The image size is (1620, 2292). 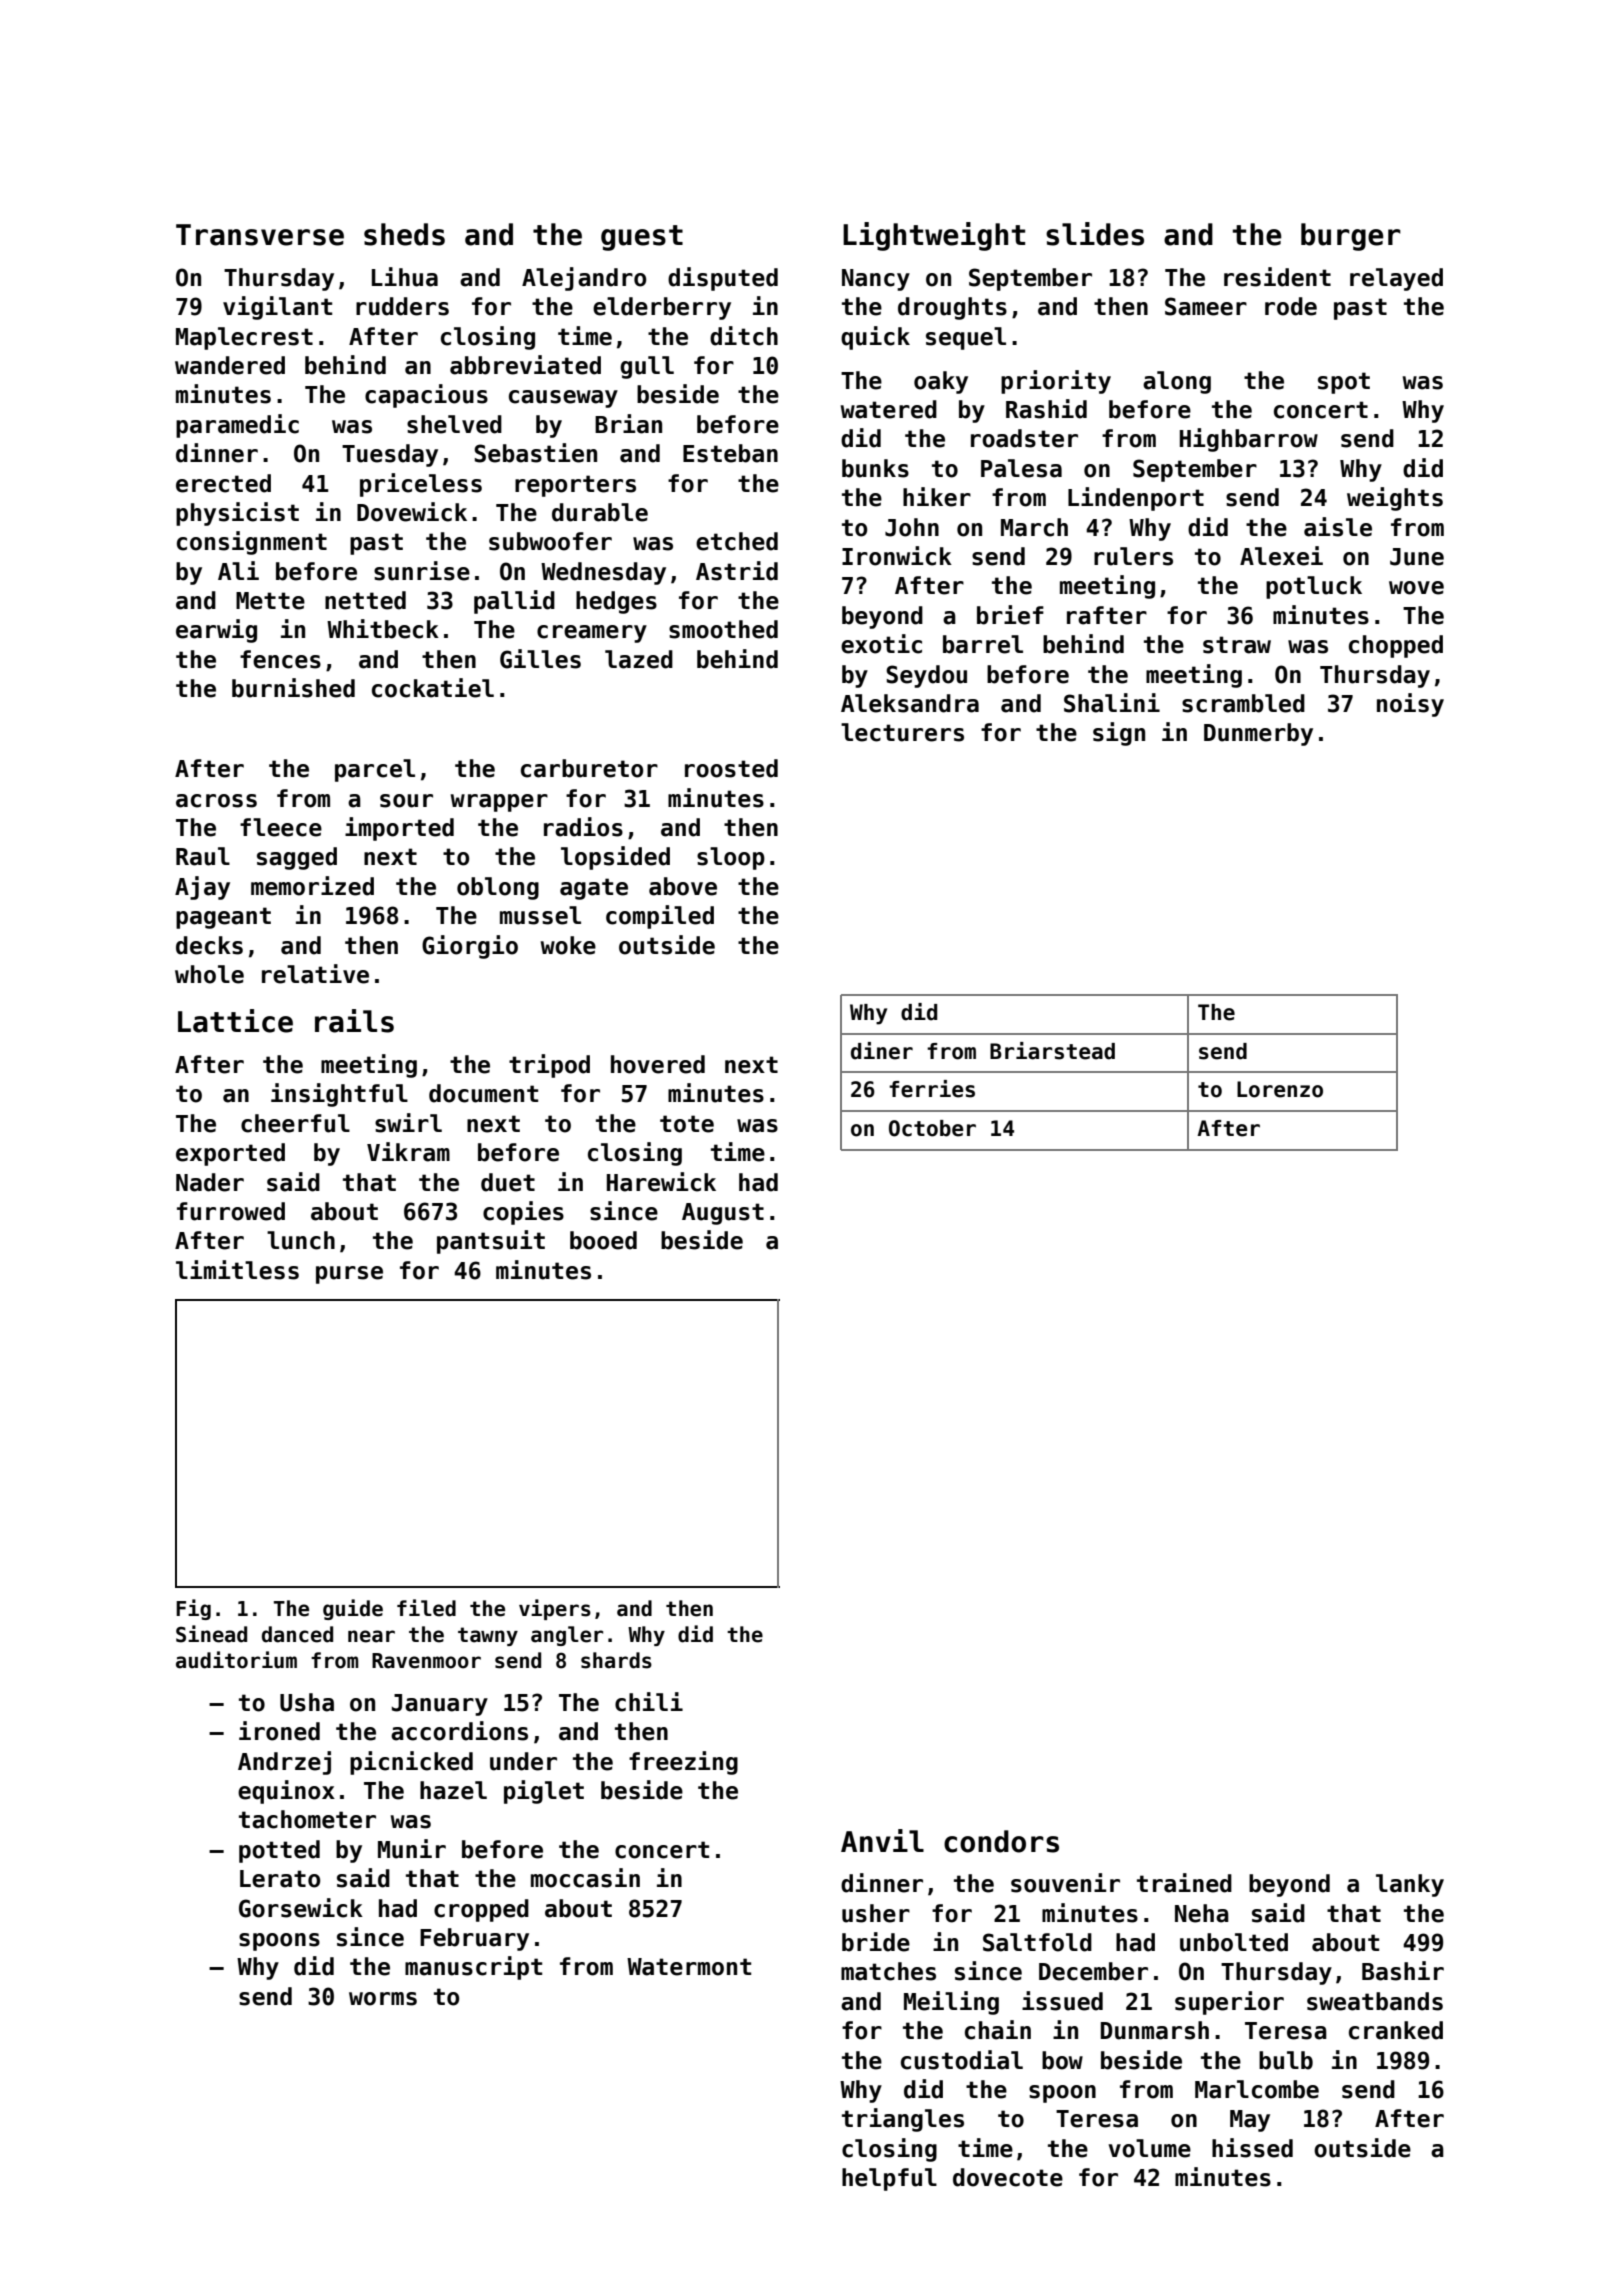 What do you see at coordinates (383, 1999) in the screenshot?
I see `worms` at bounding box center [383, 1999].
